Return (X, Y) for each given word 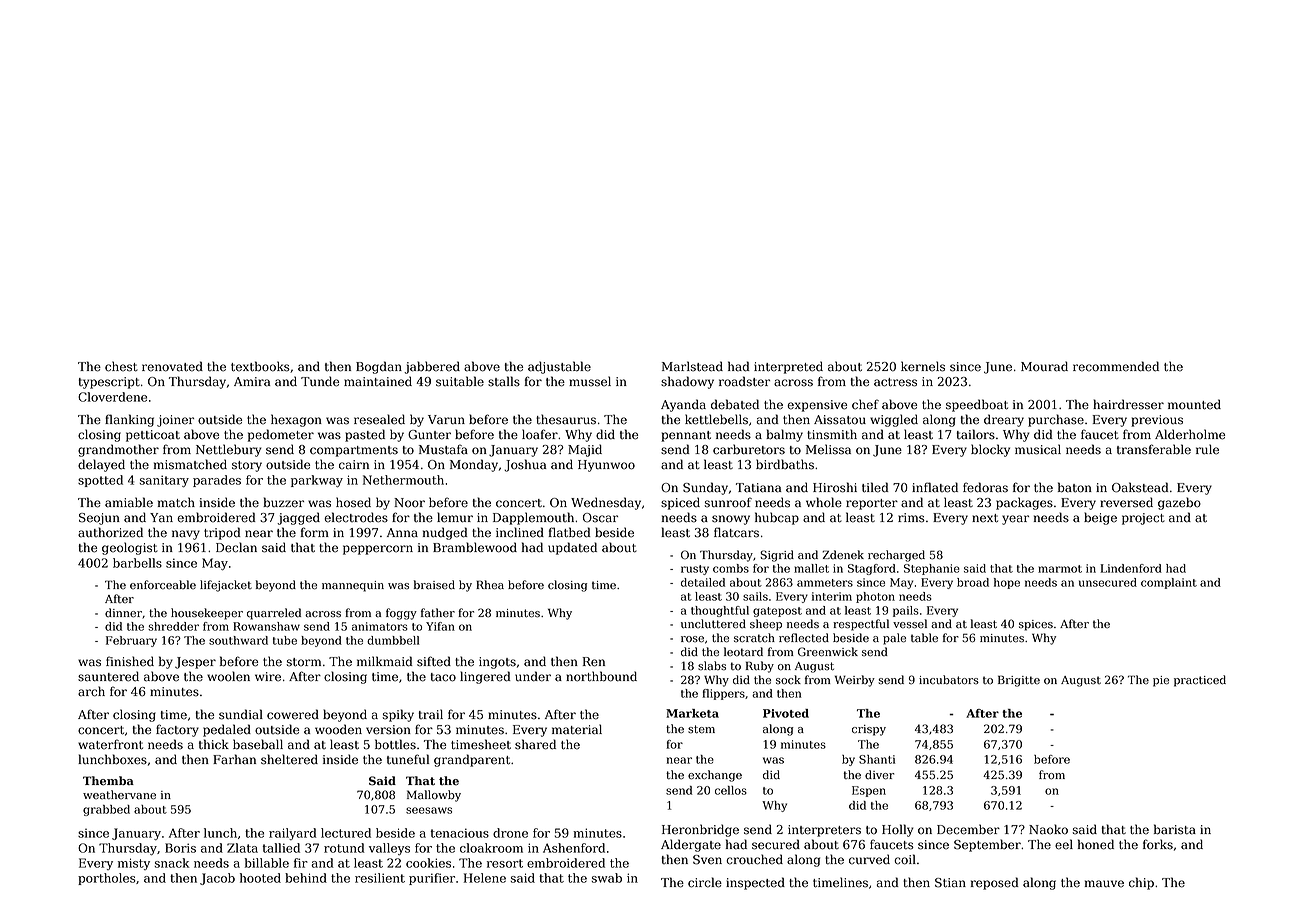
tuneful (408, 759)
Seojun (99, 519)
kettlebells (716, 419)
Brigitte (1019, 681)
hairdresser (1128, 404)
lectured (346, 833)
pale (894, 639)
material (577, 729)
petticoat (153, 436)
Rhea (490, 585)
